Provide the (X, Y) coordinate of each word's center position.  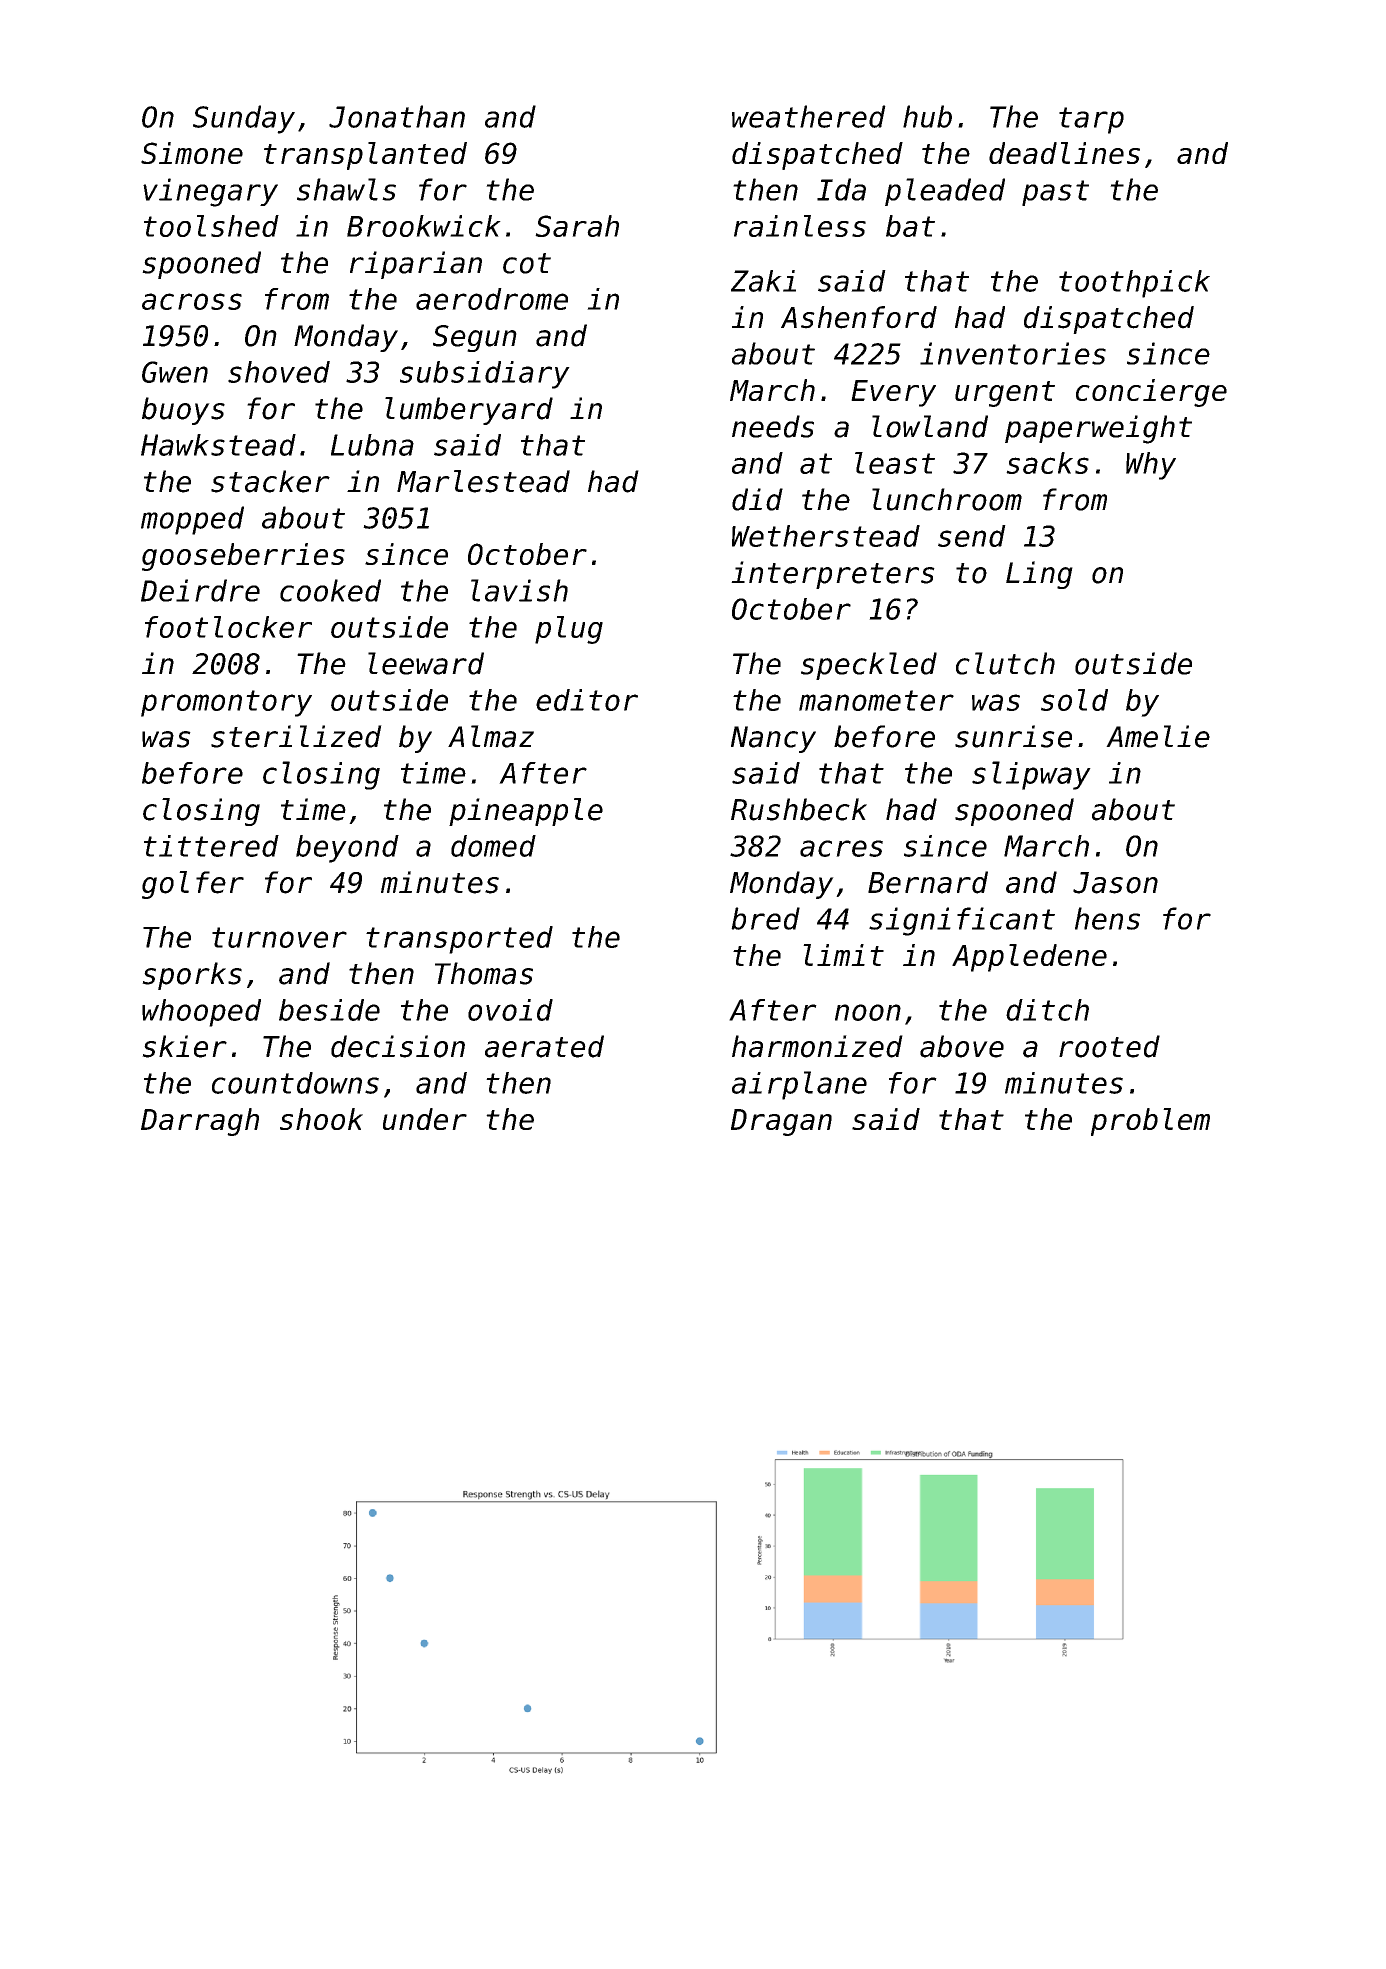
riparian (416, 265)
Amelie (1158, 736)
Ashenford (859, 317)
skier (184, 1046)
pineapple (526, 812)
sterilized (296, 736)
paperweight (1098, 429)
